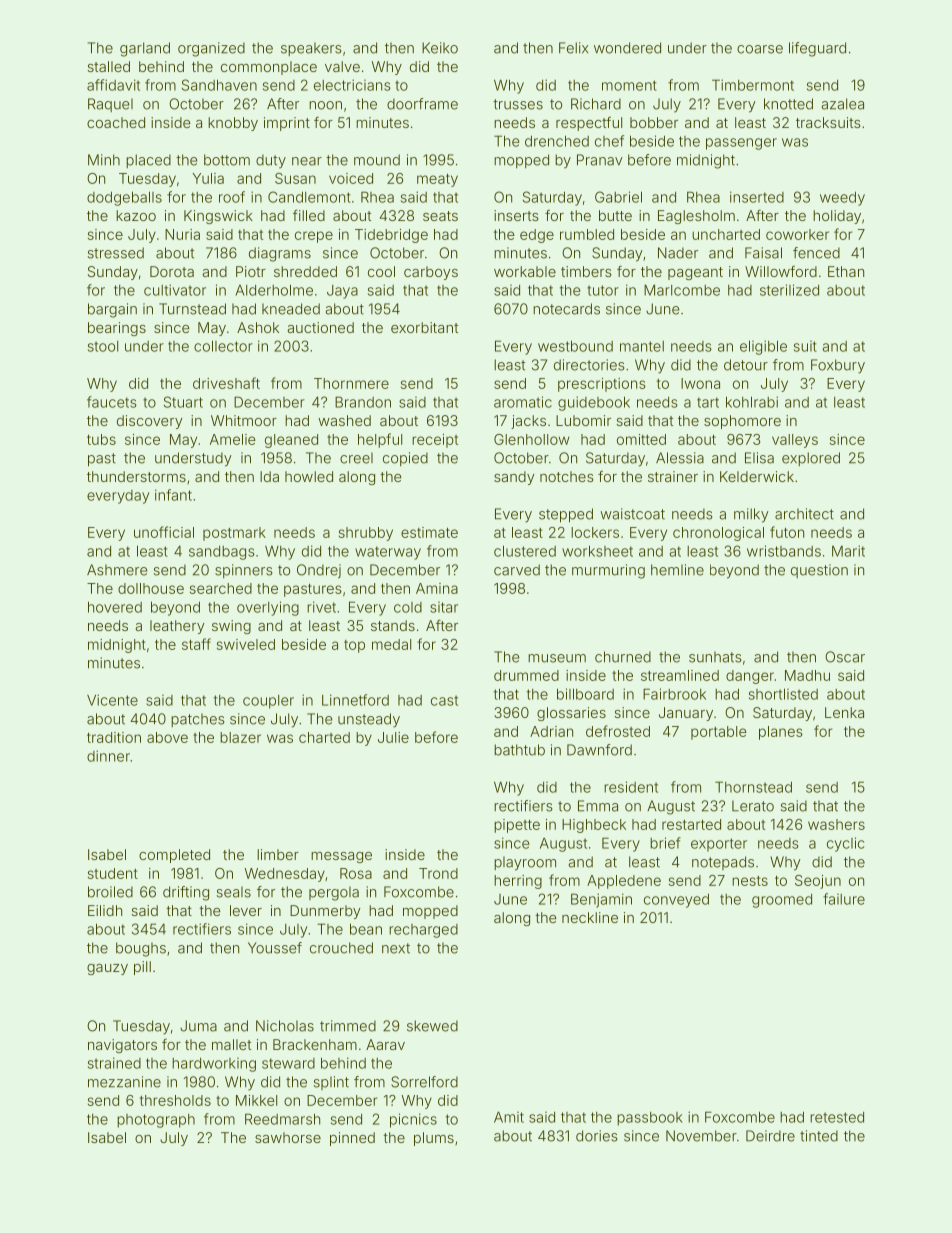  Describe the element at coordinates (240, 737) in the document. I see `blazer` at that location.
